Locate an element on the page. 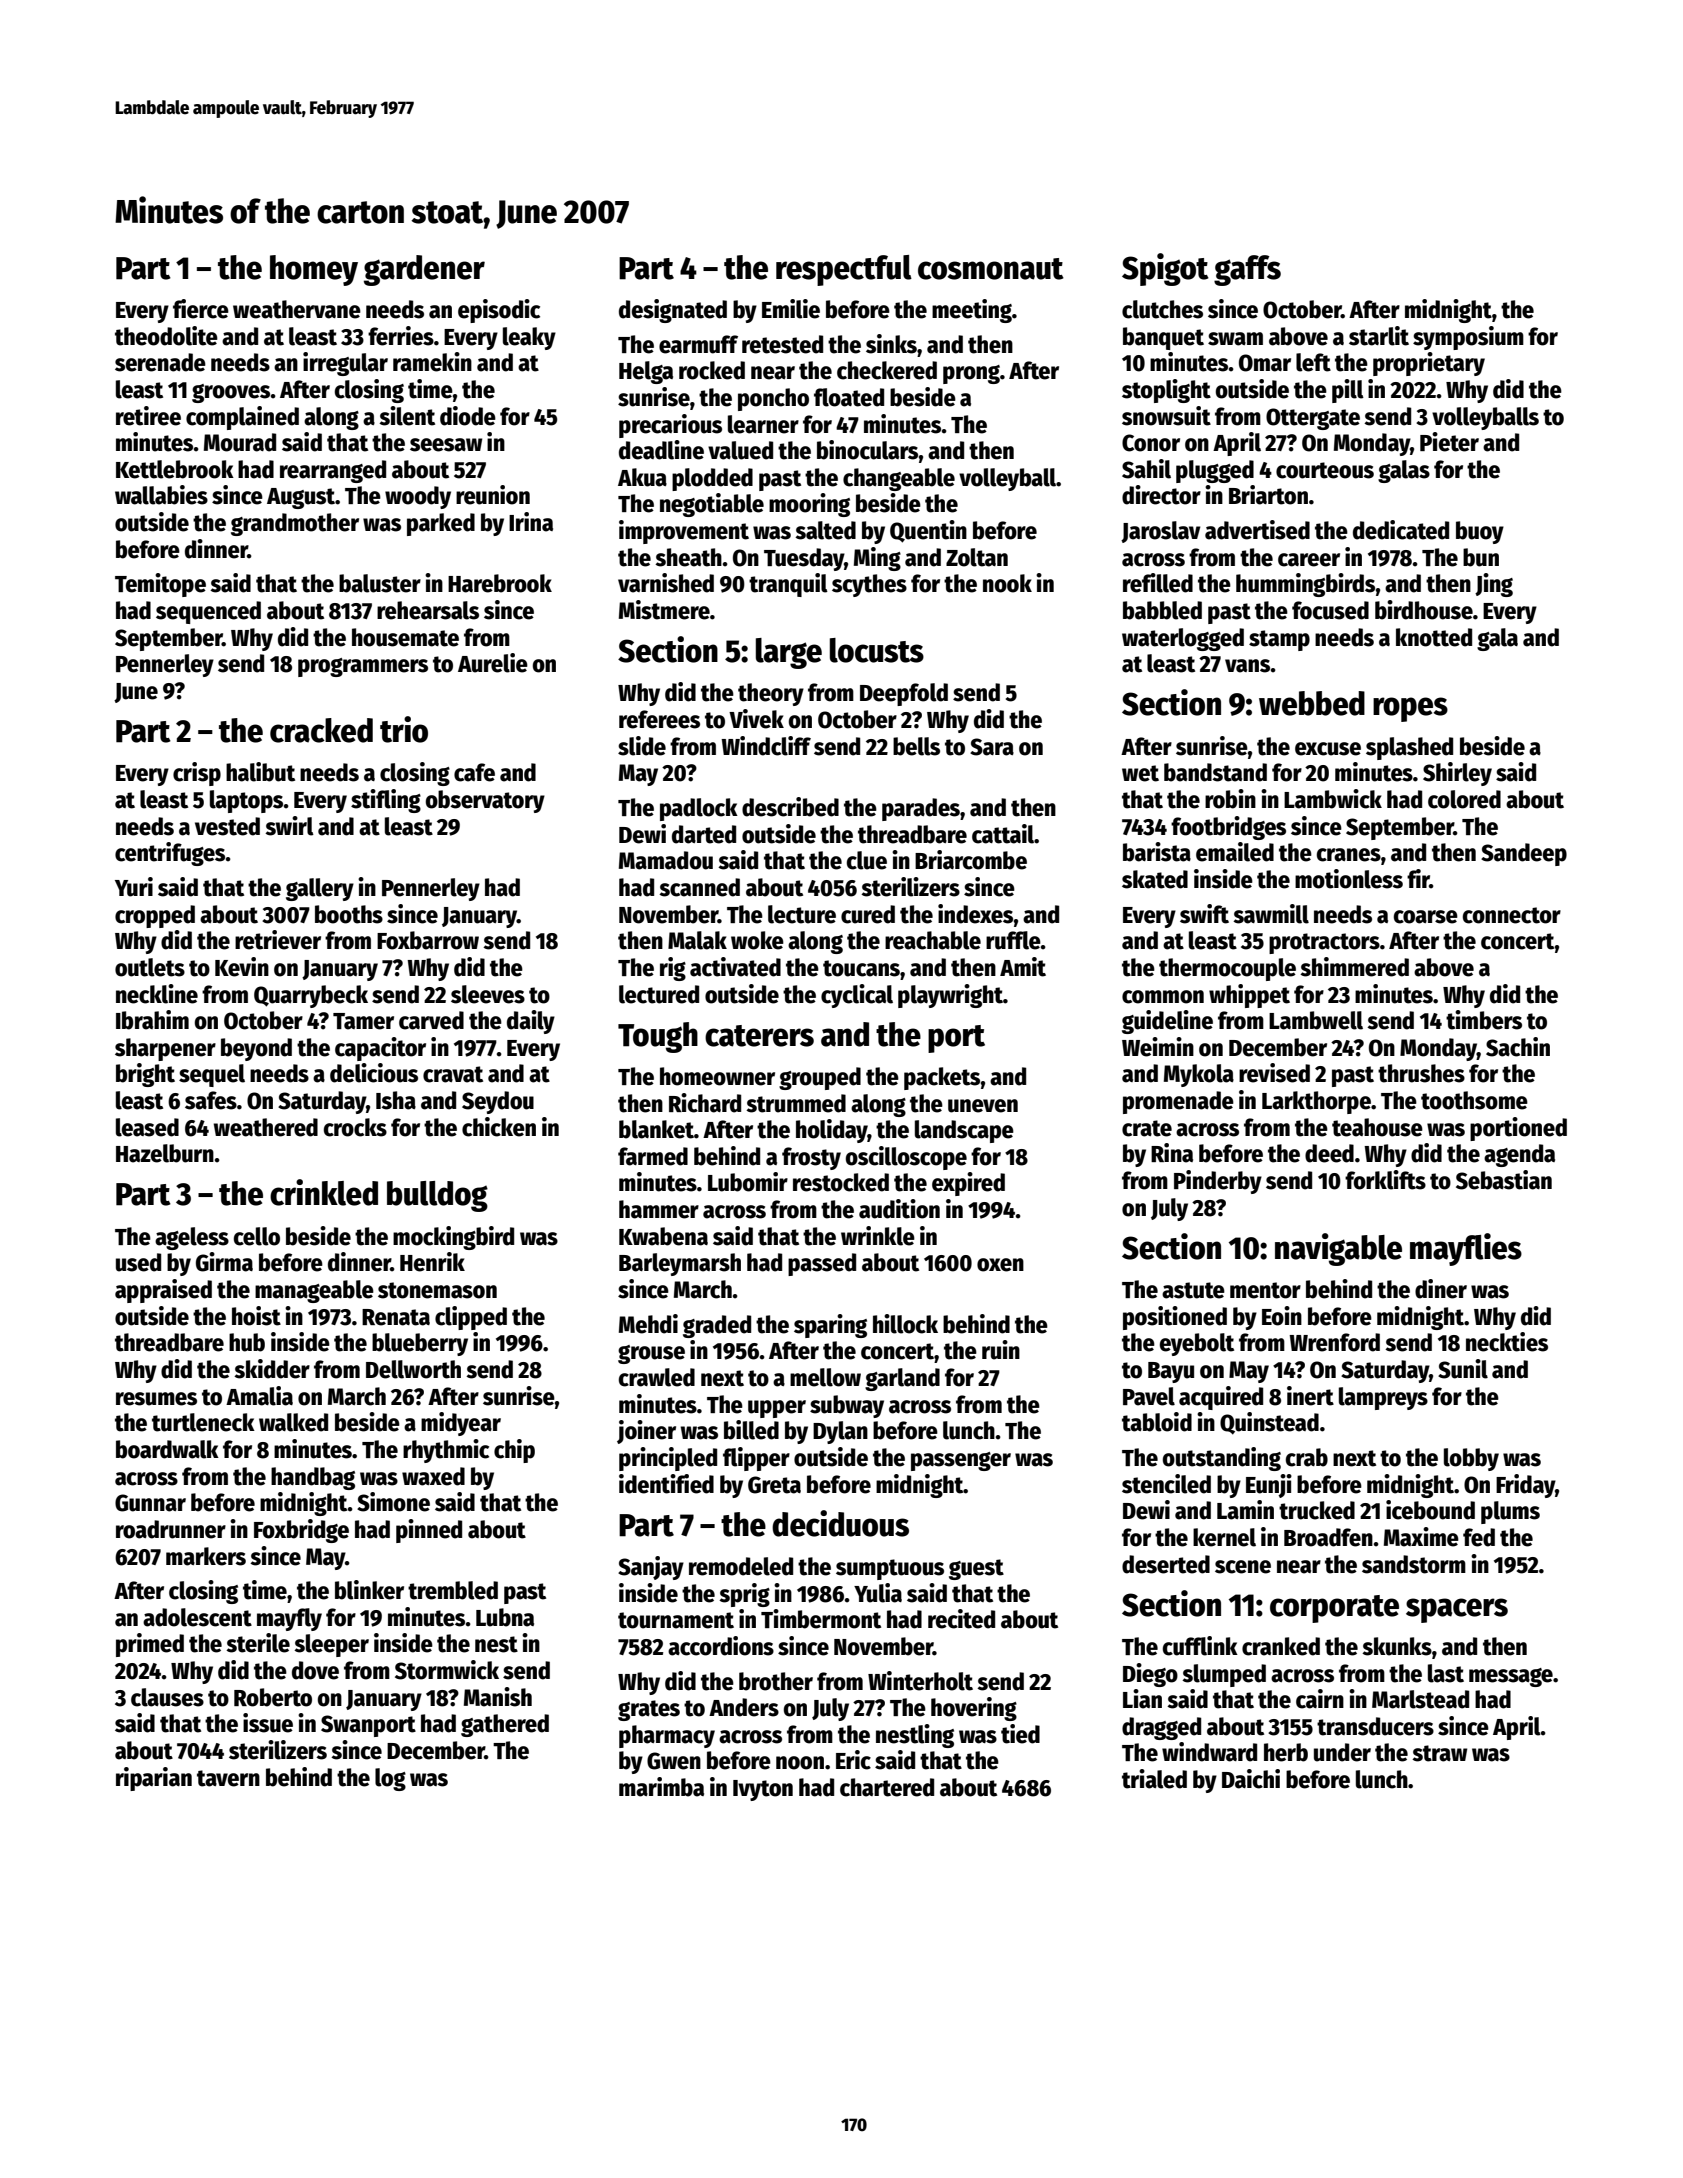  Temitope is located at coordinates (160, 585).
